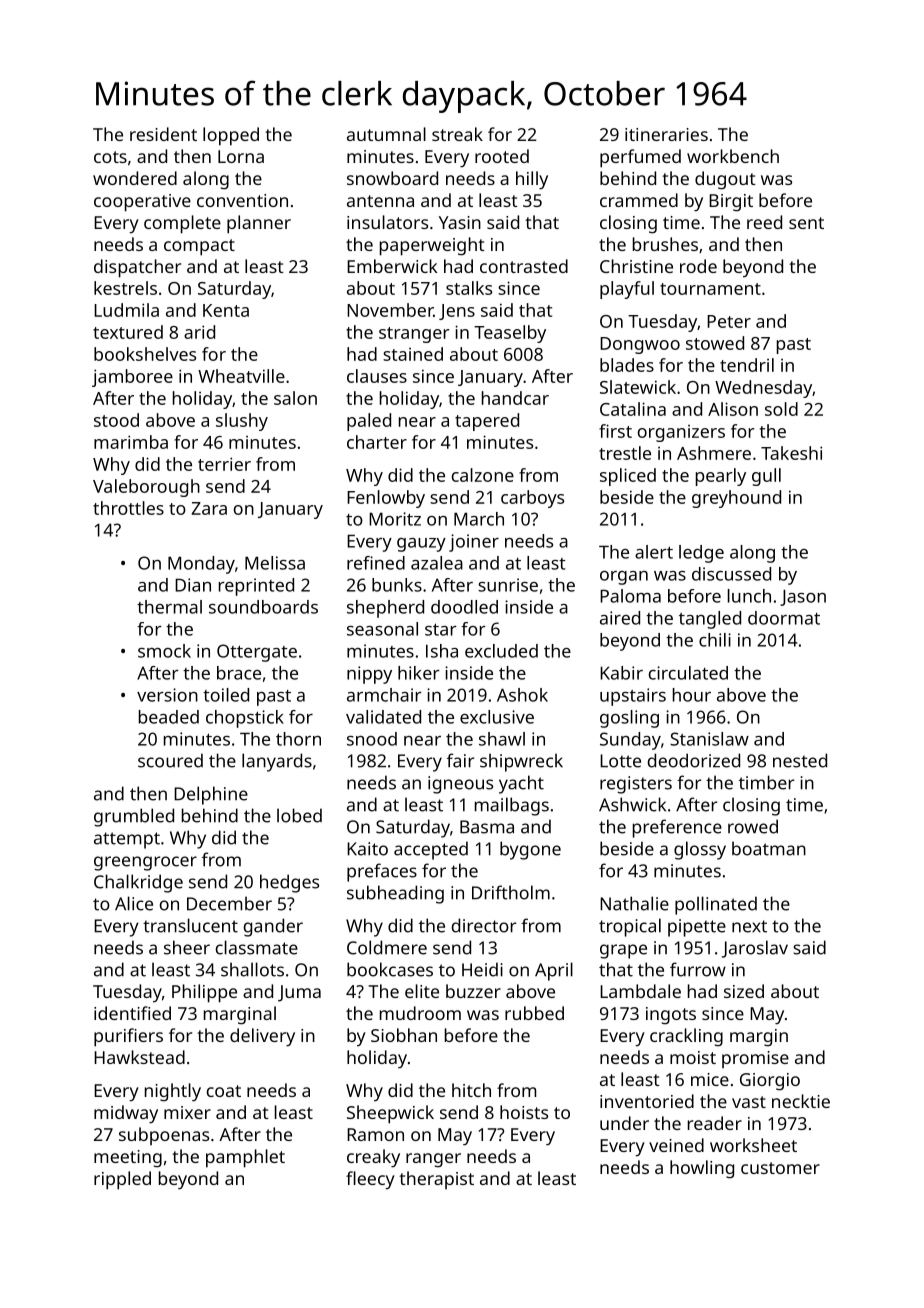 This document has height=1308, width=924. I want to click on snood, so click(372, 739).
